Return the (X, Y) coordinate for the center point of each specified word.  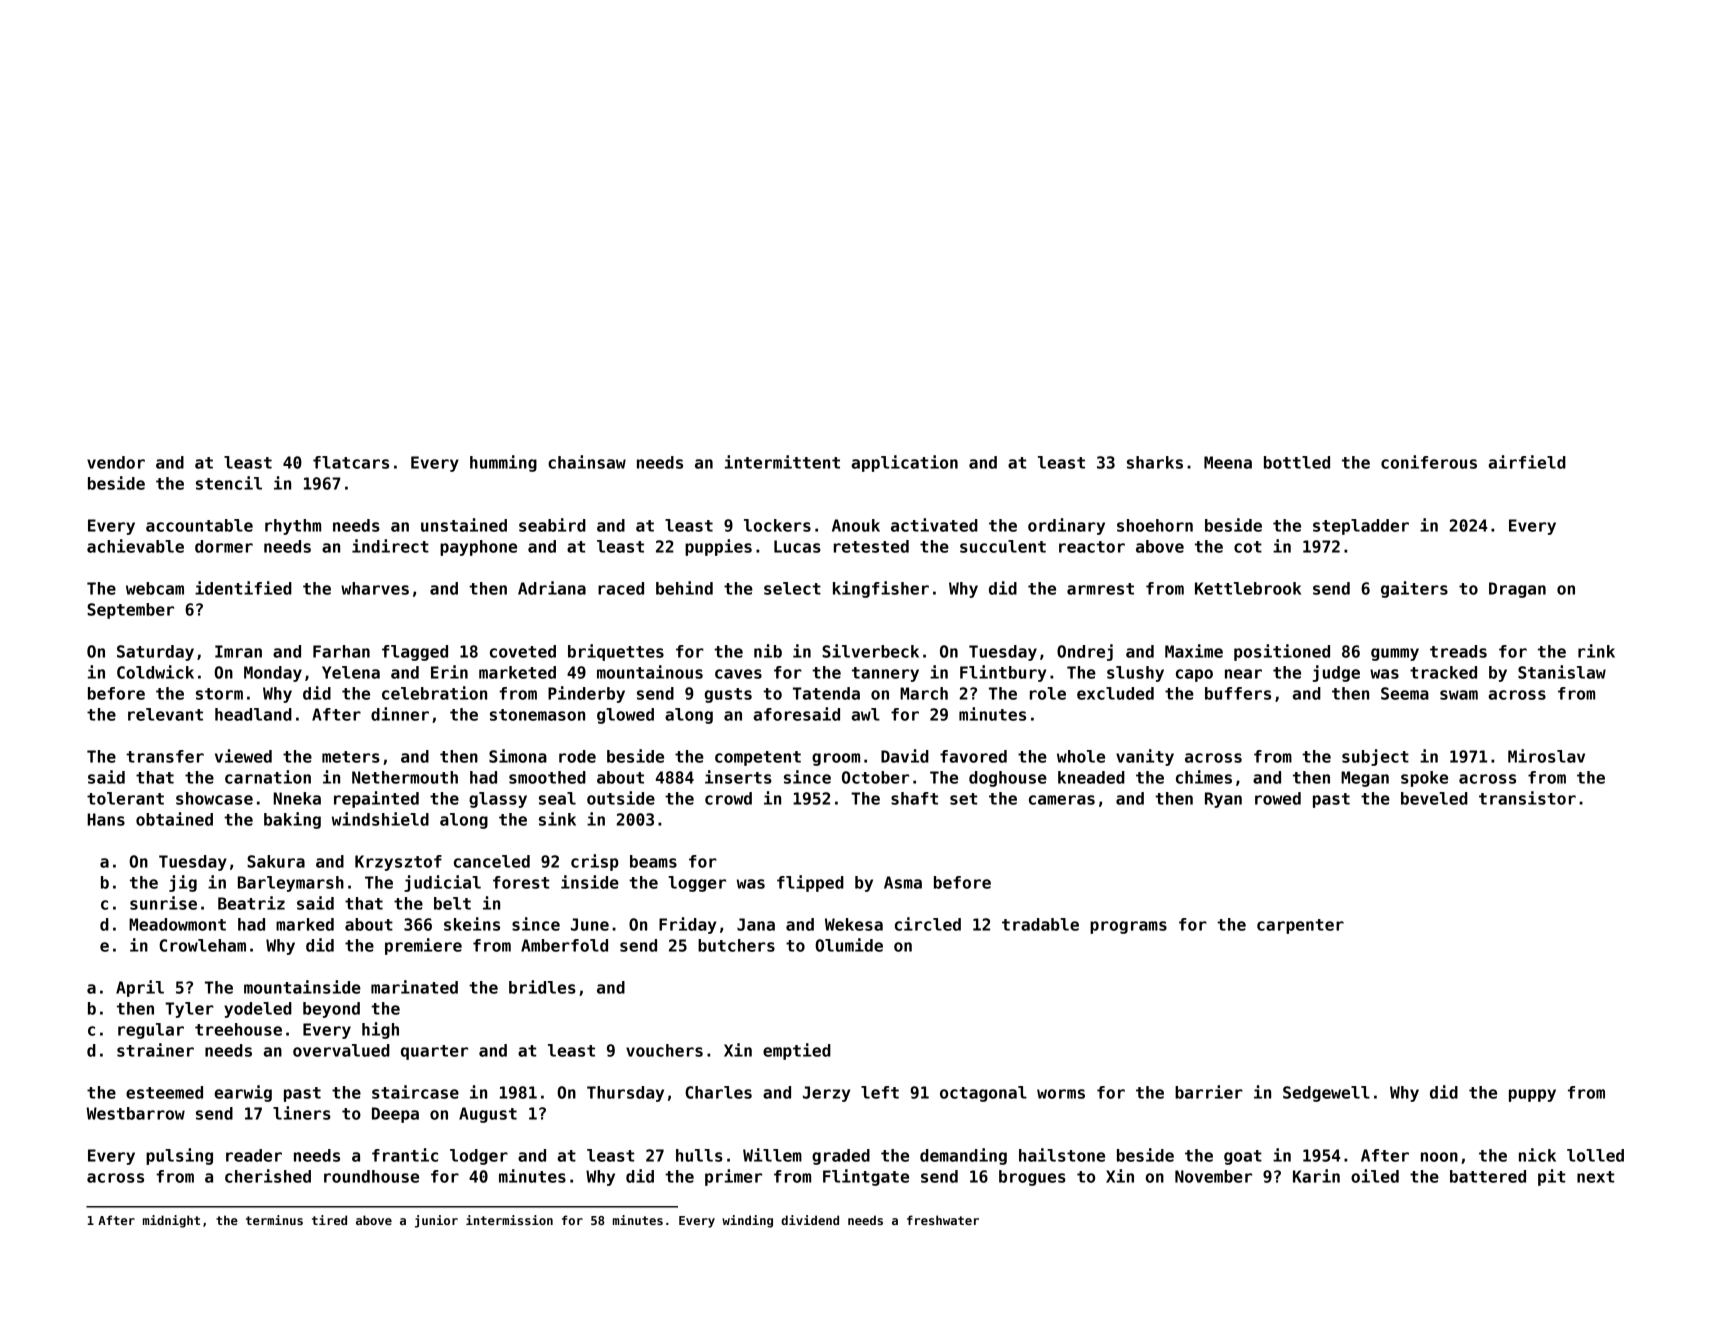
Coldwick (155, 672)
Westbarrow (136, 1113)
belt (452, 903)
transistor (1527, 798)
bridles (542, 987)
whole (1081, 756)
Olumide (849, 945)
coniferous (1429, 462)
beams (653, 861)
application (904, 463)
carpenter (1300, 926)
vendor (116, 462)
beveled (1434, 798)
